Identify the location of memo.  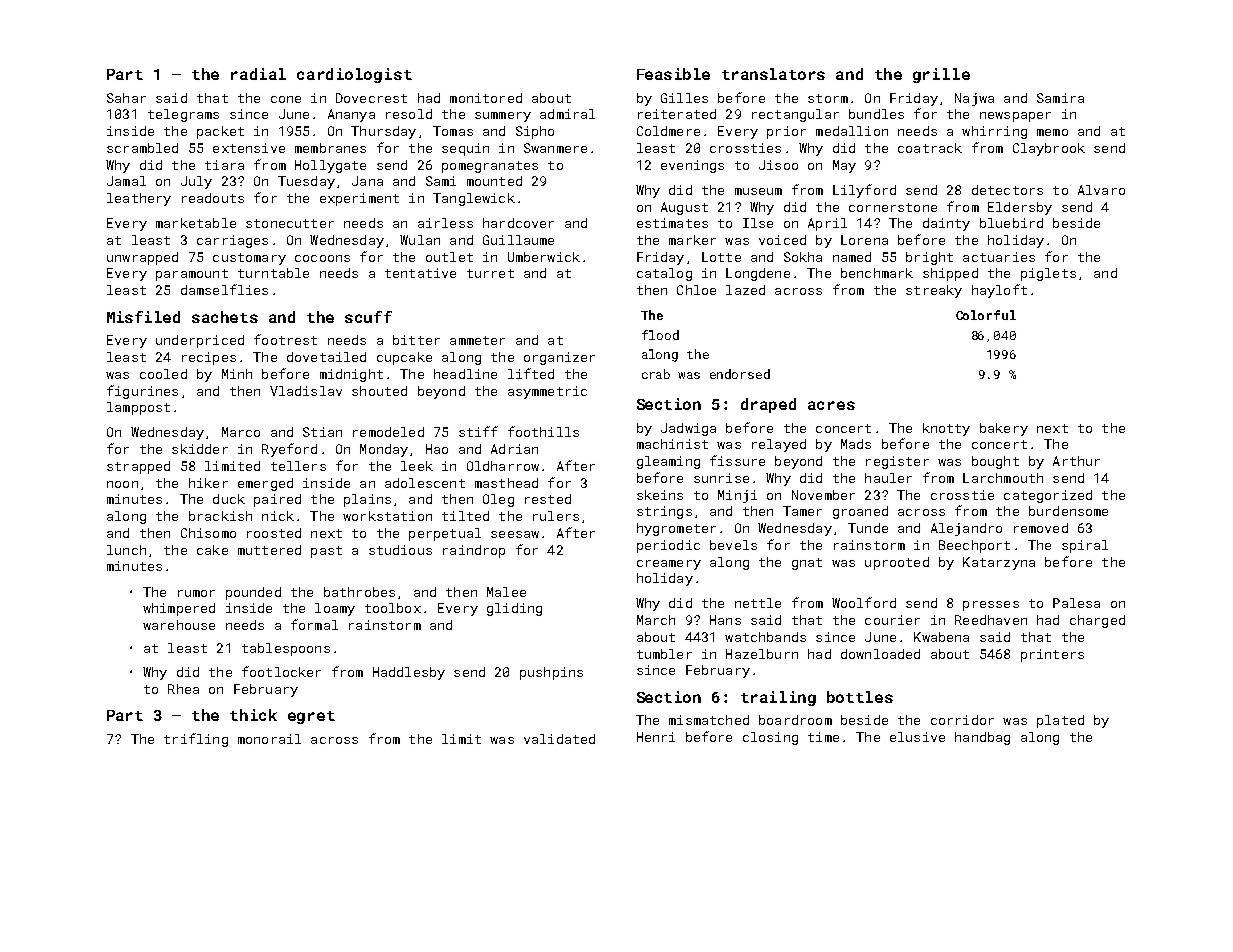
(1052, 132).
